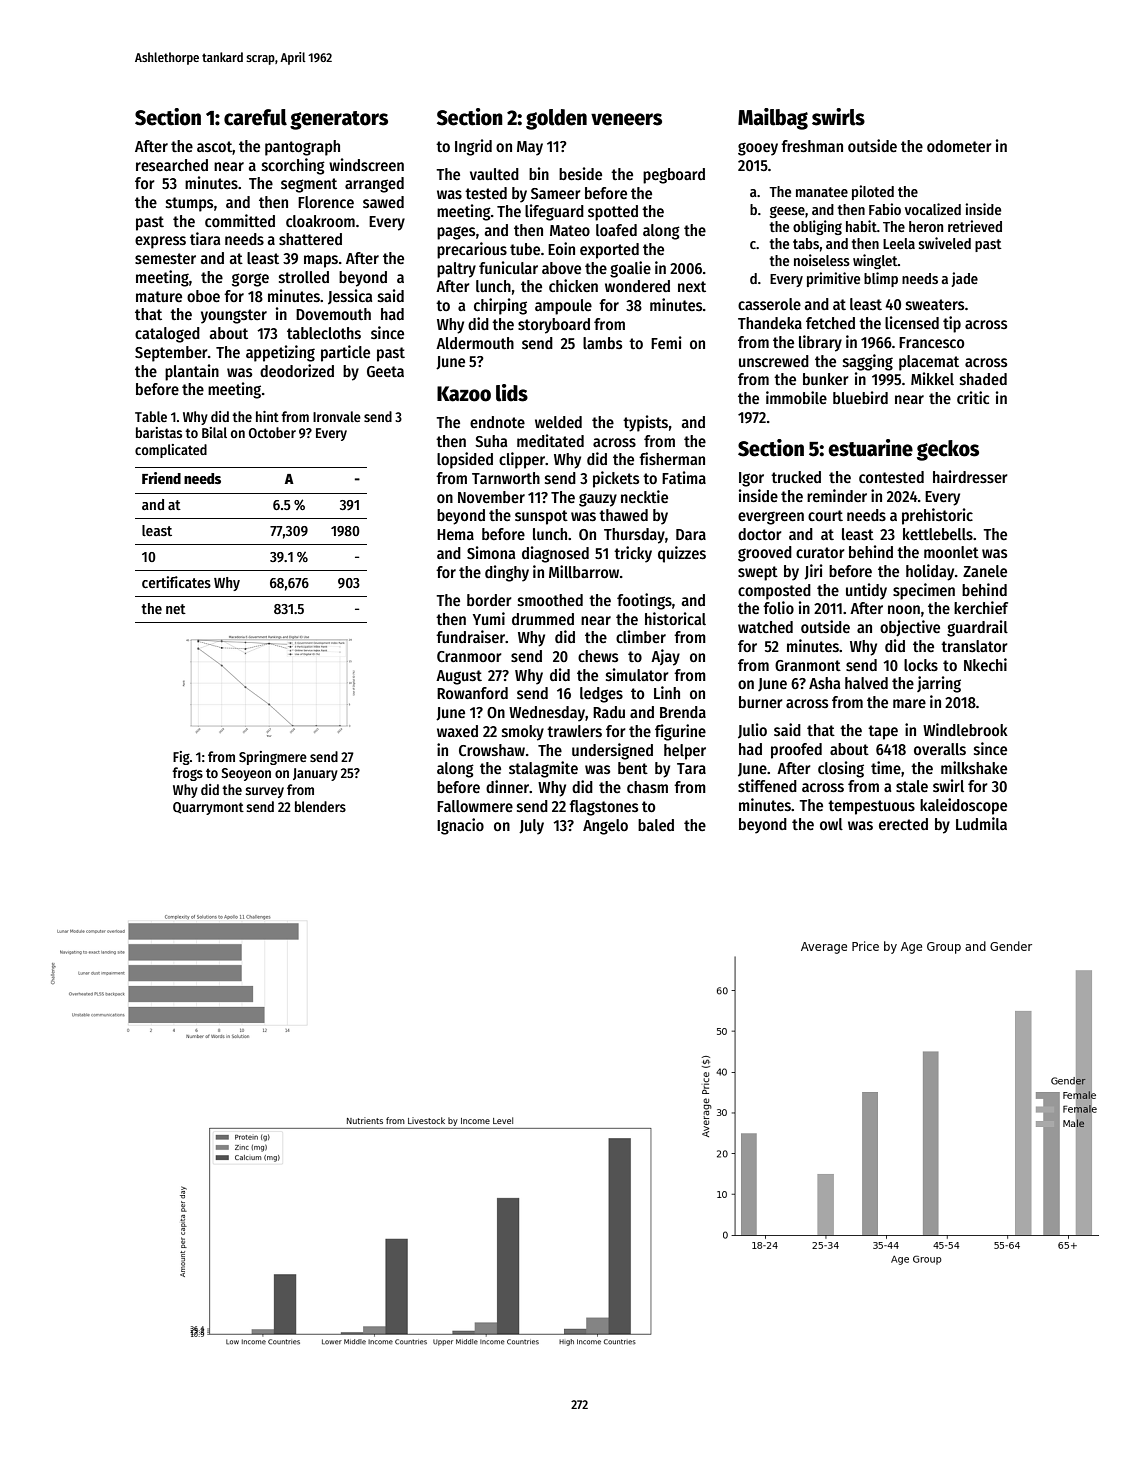 This document has width=1143, height=1479. What do you see at coordinates (630, 269) in the document?
I see `goalie` at bounding box center [630, 269].
